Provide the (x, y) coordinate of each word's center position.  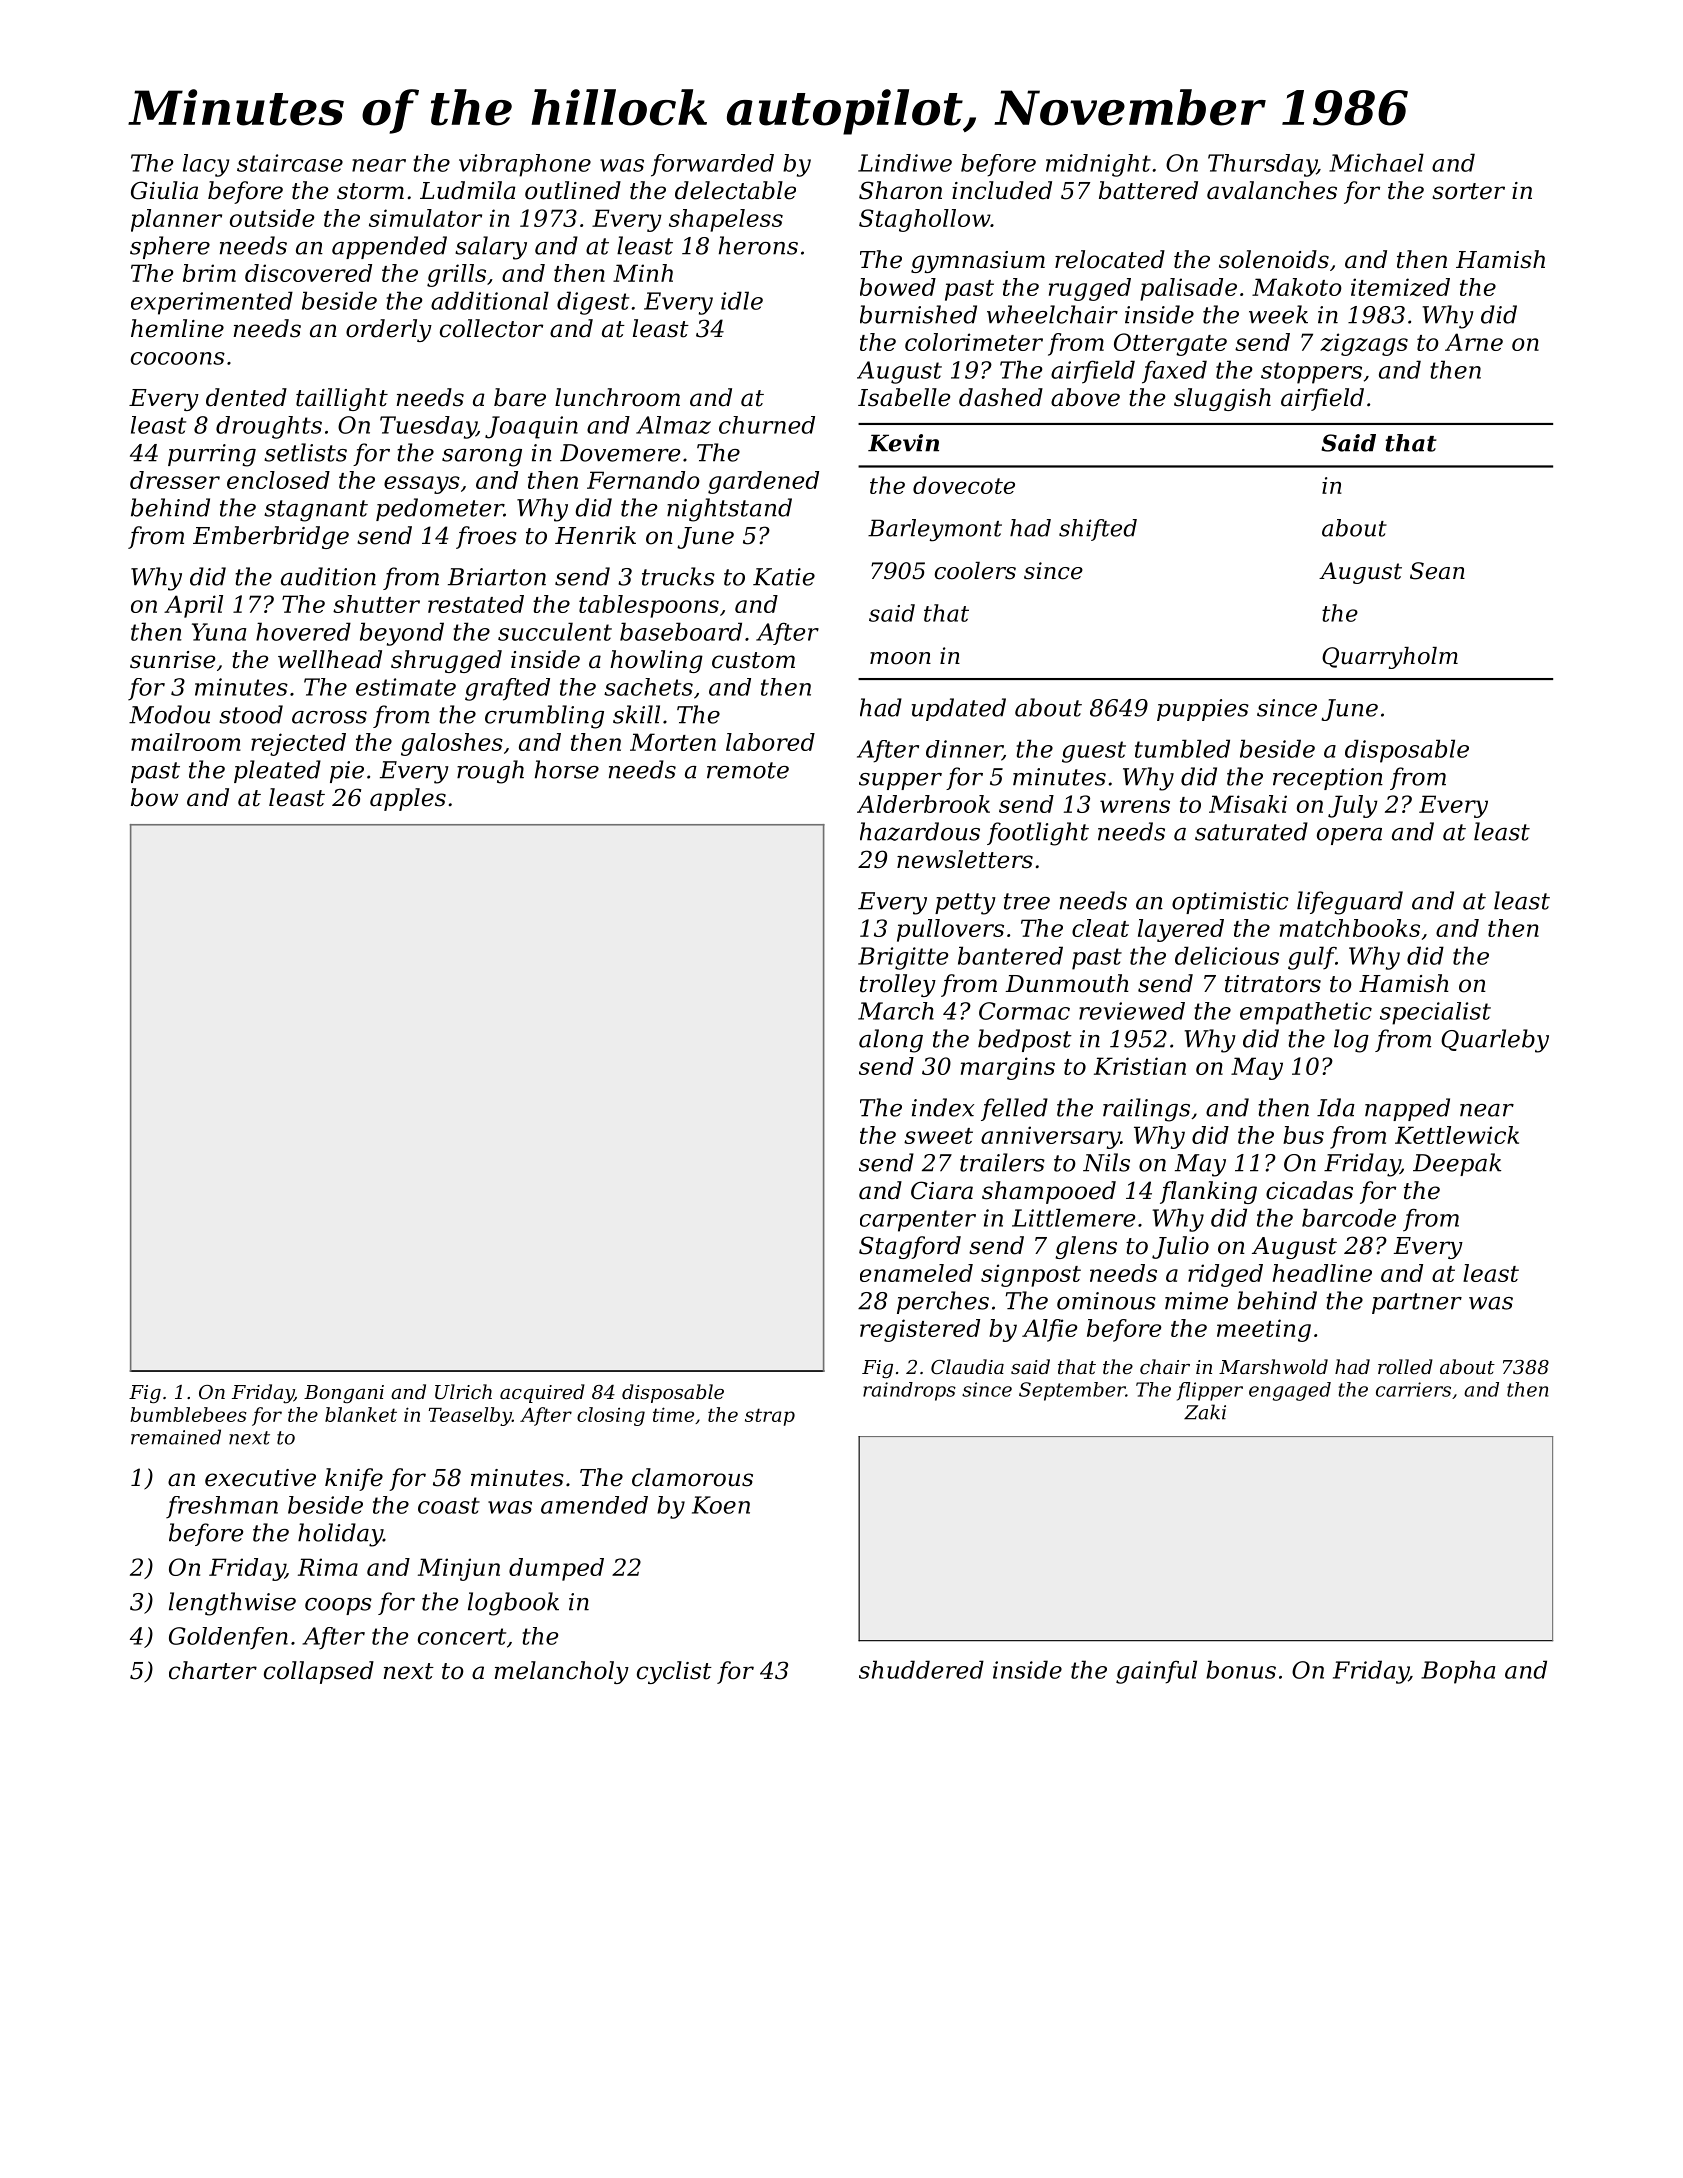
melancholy (561, 1672)
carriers (1413, 1389)
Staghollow (924, 220)
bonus (1241, 1669)
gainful (1156, 1672)
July (1353, 806)
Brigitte (903, 958)
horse (567, 769)
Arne (1474, 342)
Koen (721, 1505)
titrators (1273, 984)
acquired (542, 1393)
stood (251, 714)
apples (408, 799)
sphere (170, 247)
